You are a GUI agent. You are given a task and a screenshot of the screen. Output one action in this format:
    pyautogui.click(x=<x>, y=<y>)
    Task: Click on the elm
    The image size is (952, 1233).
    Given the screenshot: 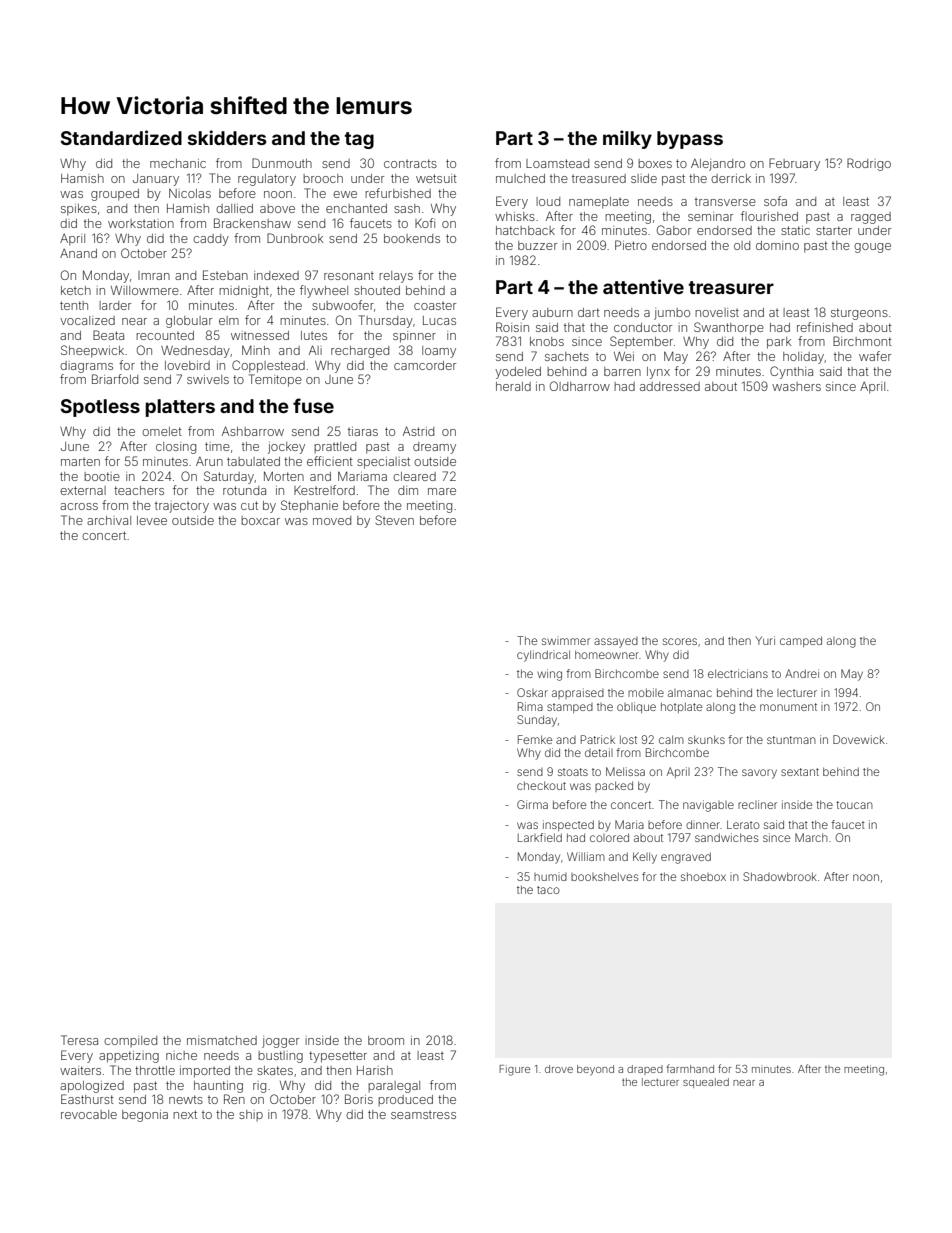 What is the action you would take?
    pyautogui.click(x=229, y=320)
